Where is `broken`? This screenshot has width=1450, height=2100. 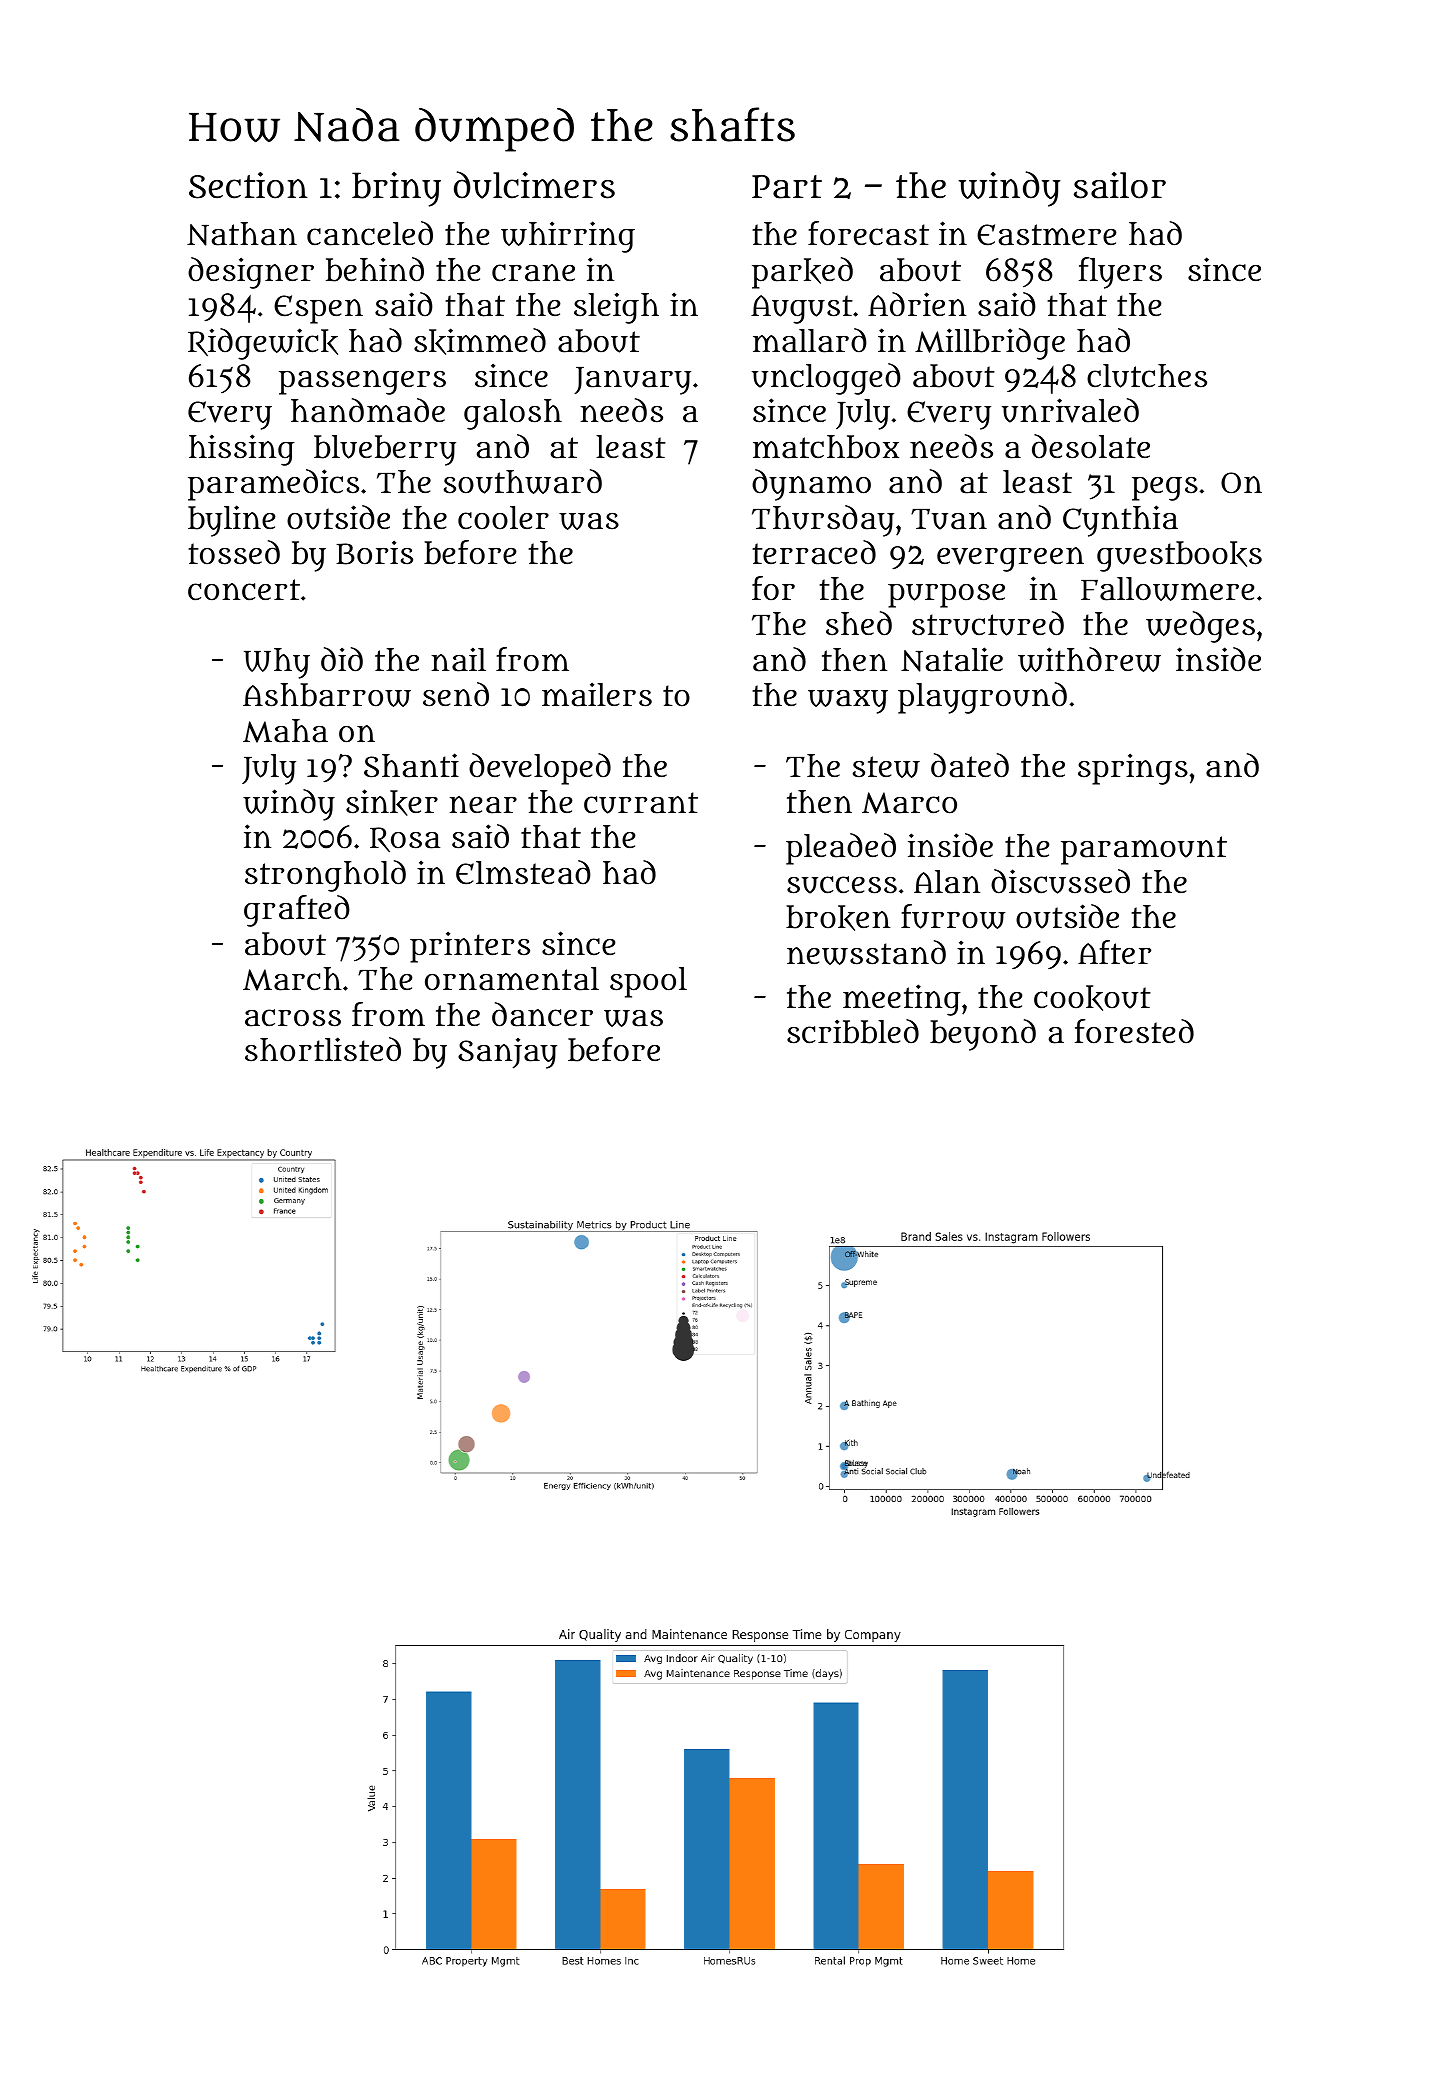
broken is located at coordinates (838, 918).
